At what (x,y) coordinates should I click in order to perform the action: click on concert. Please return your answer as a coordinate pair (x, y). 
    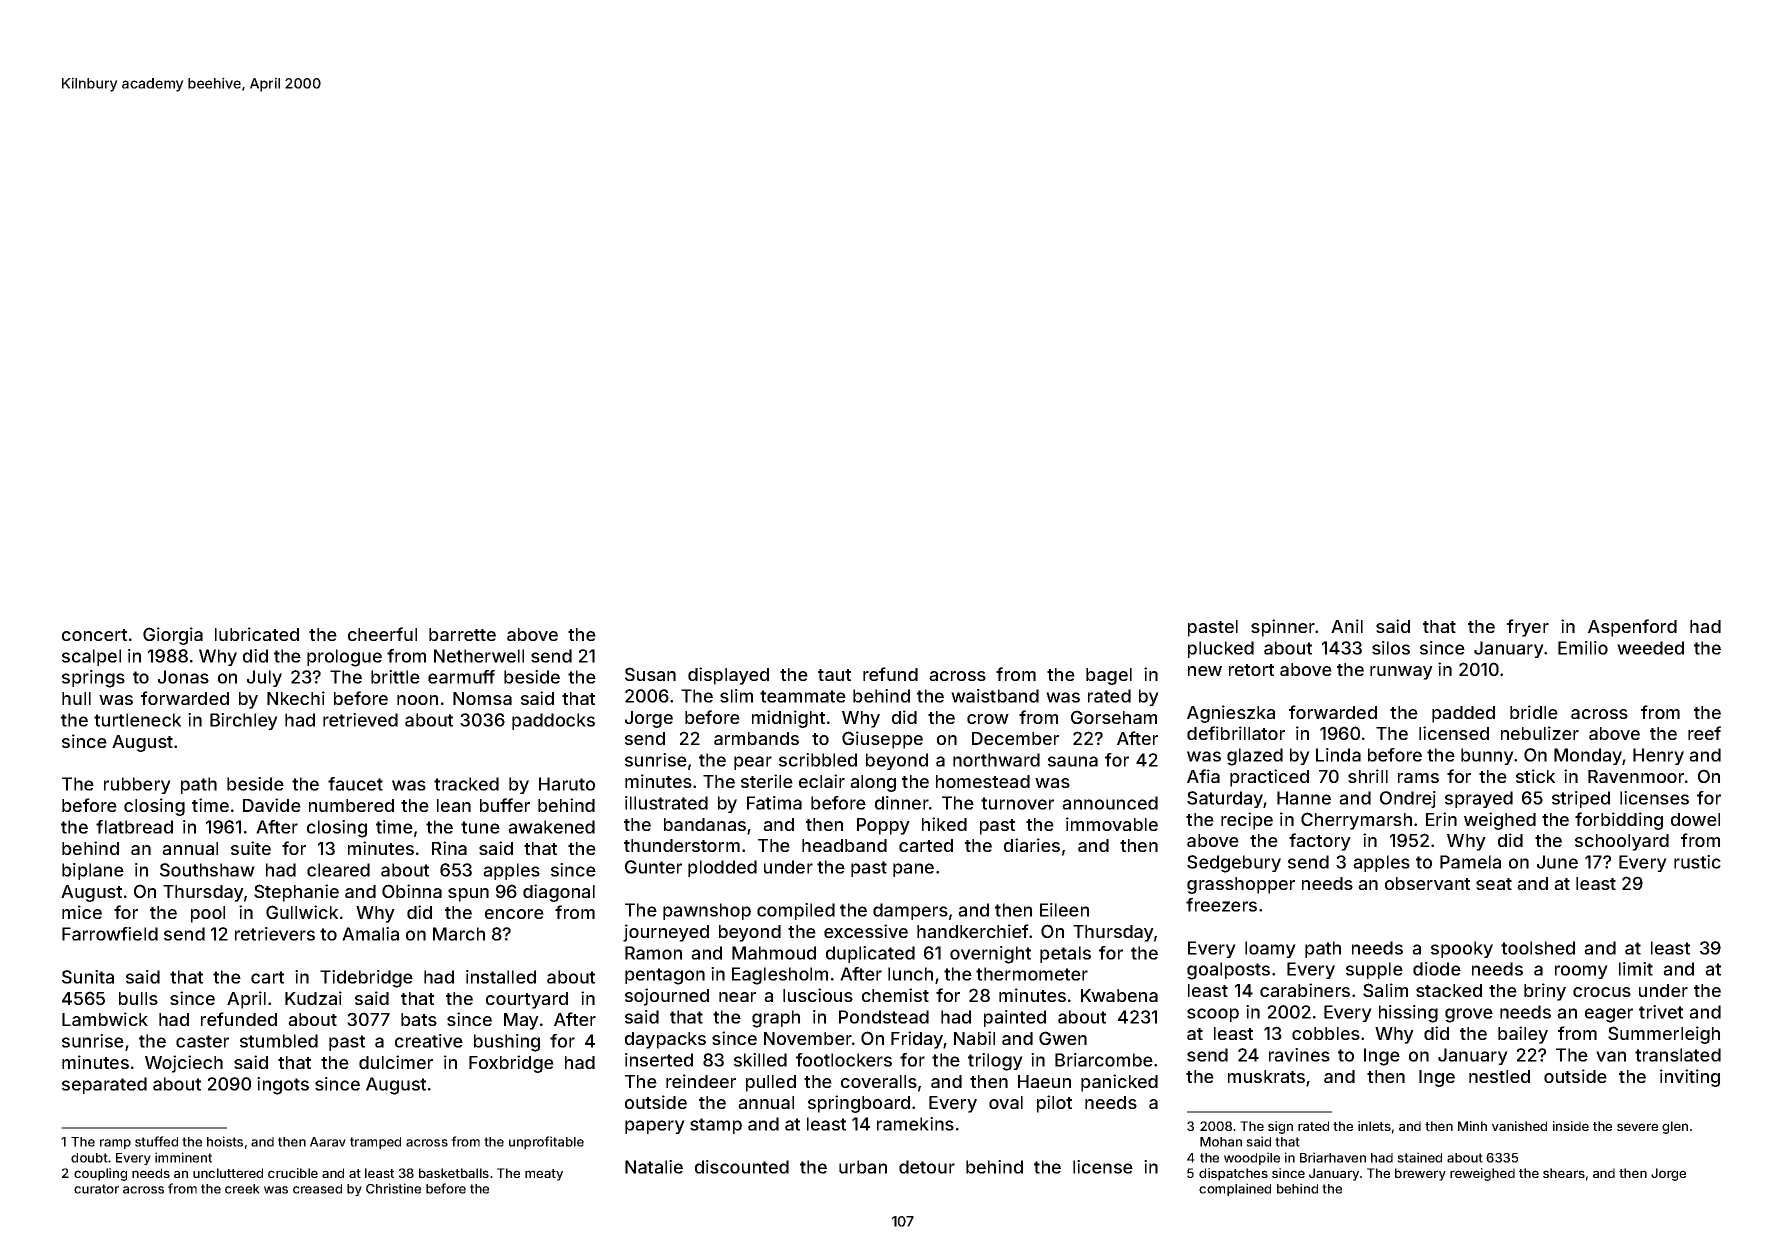
    Looking at the image, I should click on (94, 635).
